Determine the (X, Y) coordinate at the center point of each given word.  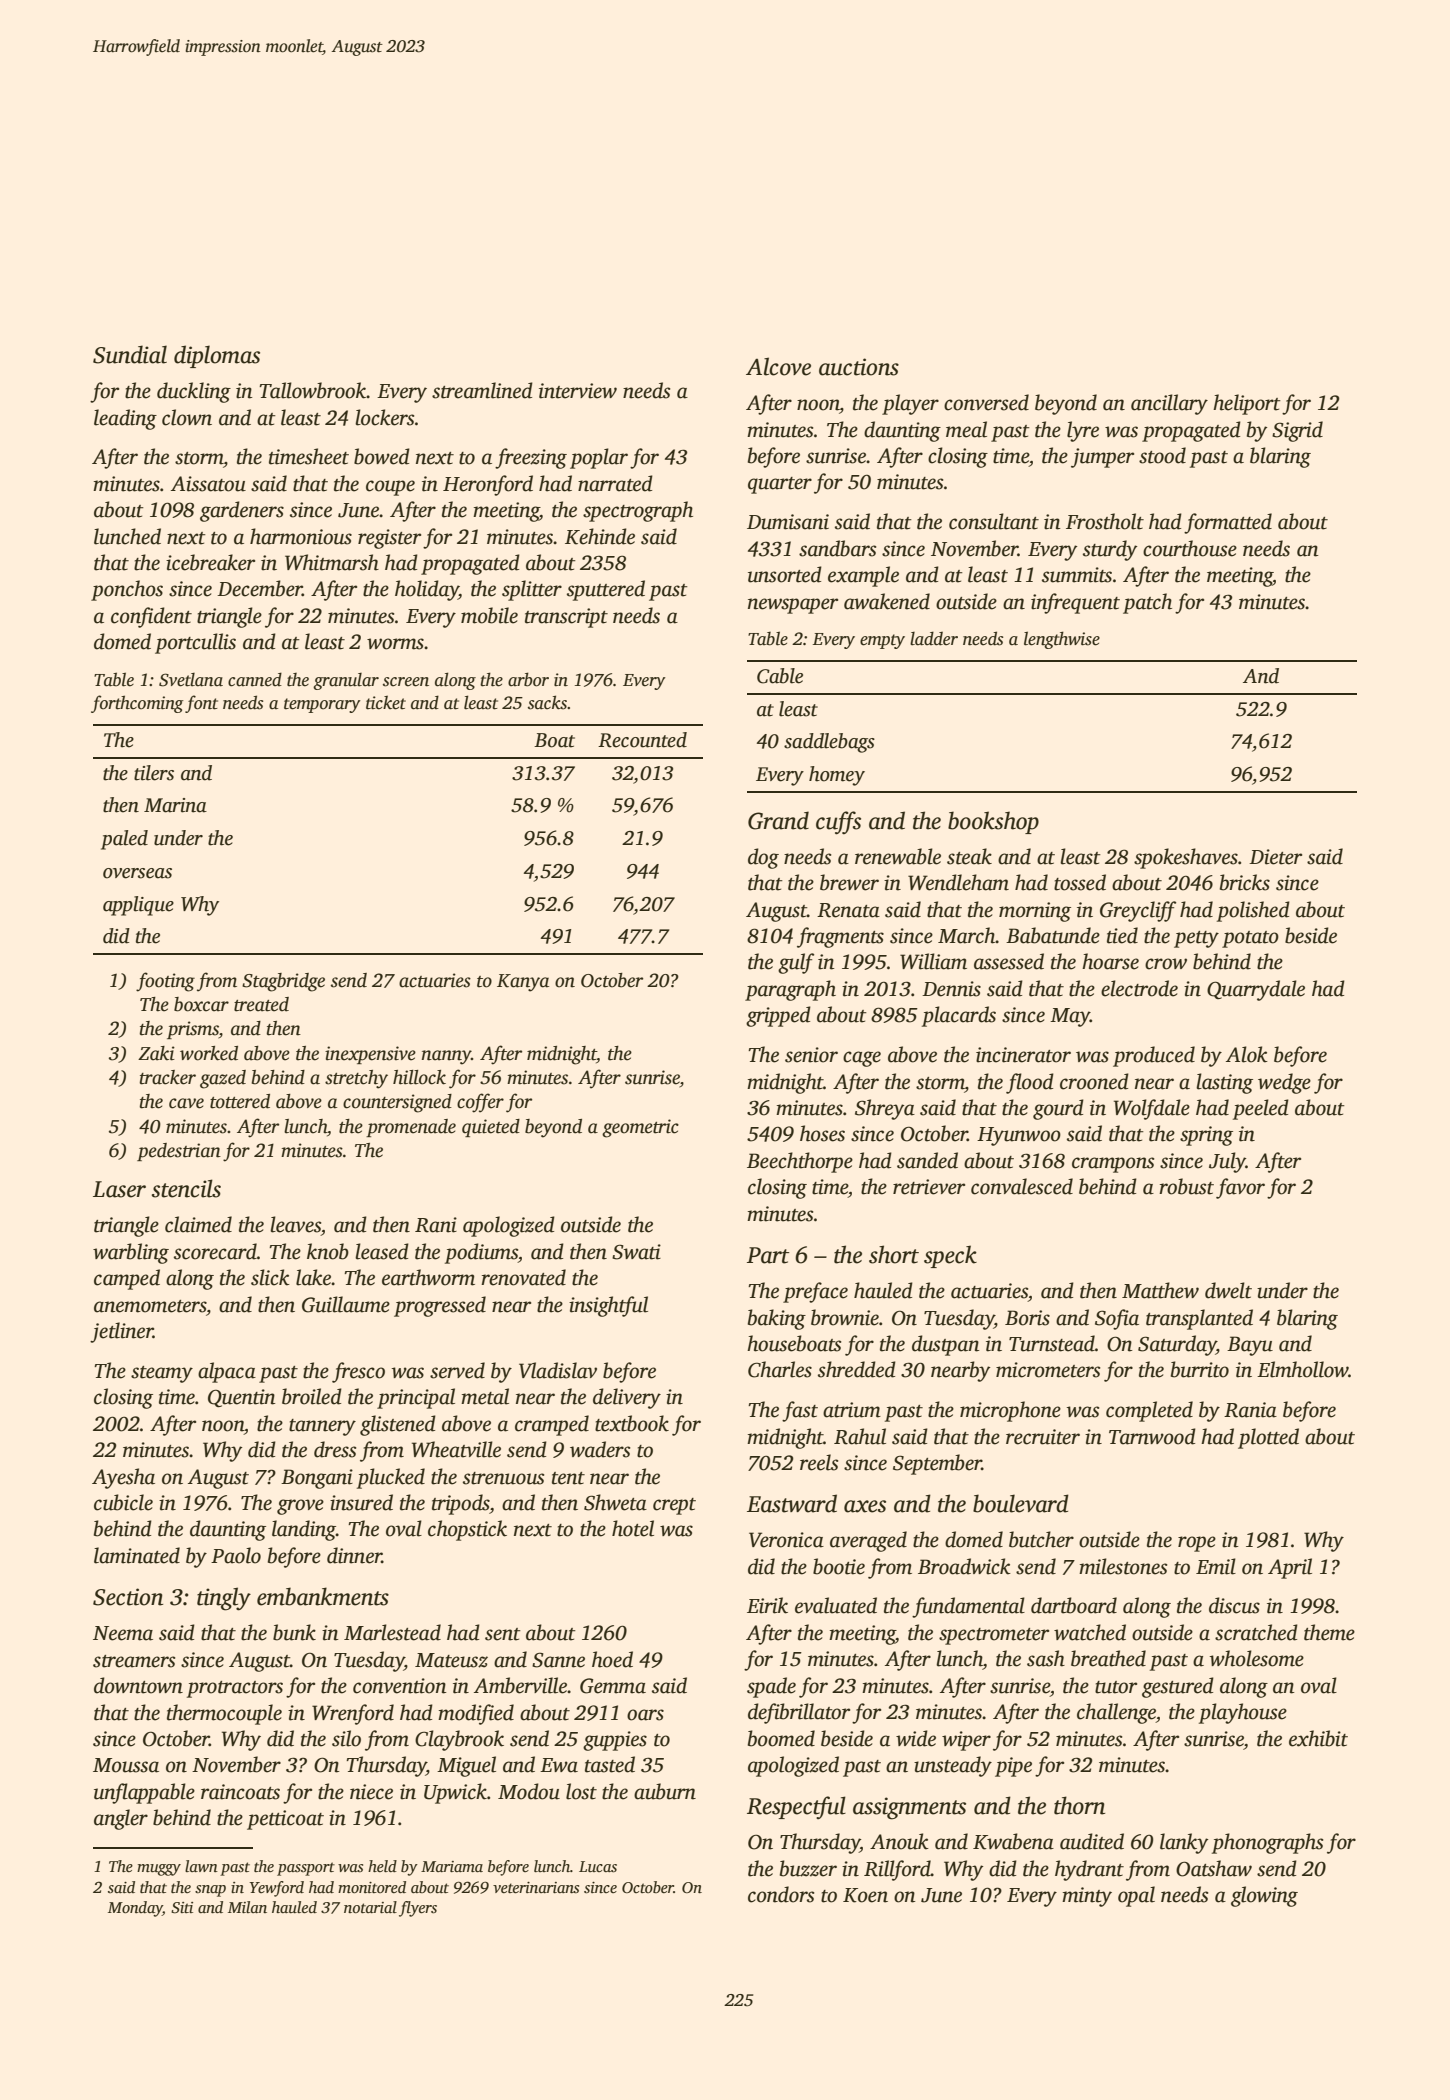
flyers (418, 1909)
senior (811, 1055)
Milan (247, 1907)
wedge (1284, 1083)
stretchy (356, 1079)
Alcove (778, 366)
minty (1087, 1897)
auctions (859, 367)
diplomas (217, 356)
